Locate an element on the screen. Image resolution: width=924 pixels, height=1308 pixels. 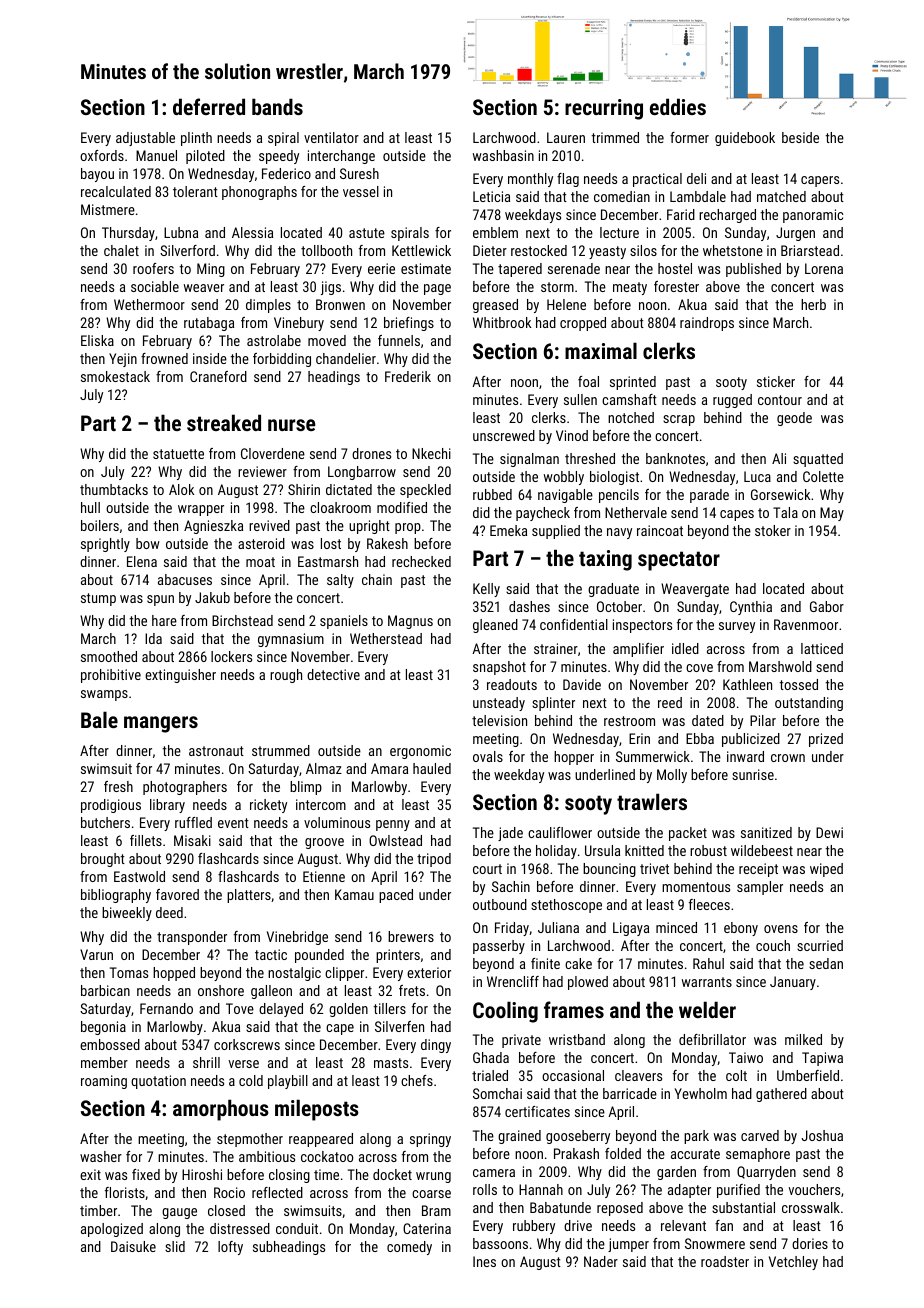
oxfords is located at coordinates (102, 155).
